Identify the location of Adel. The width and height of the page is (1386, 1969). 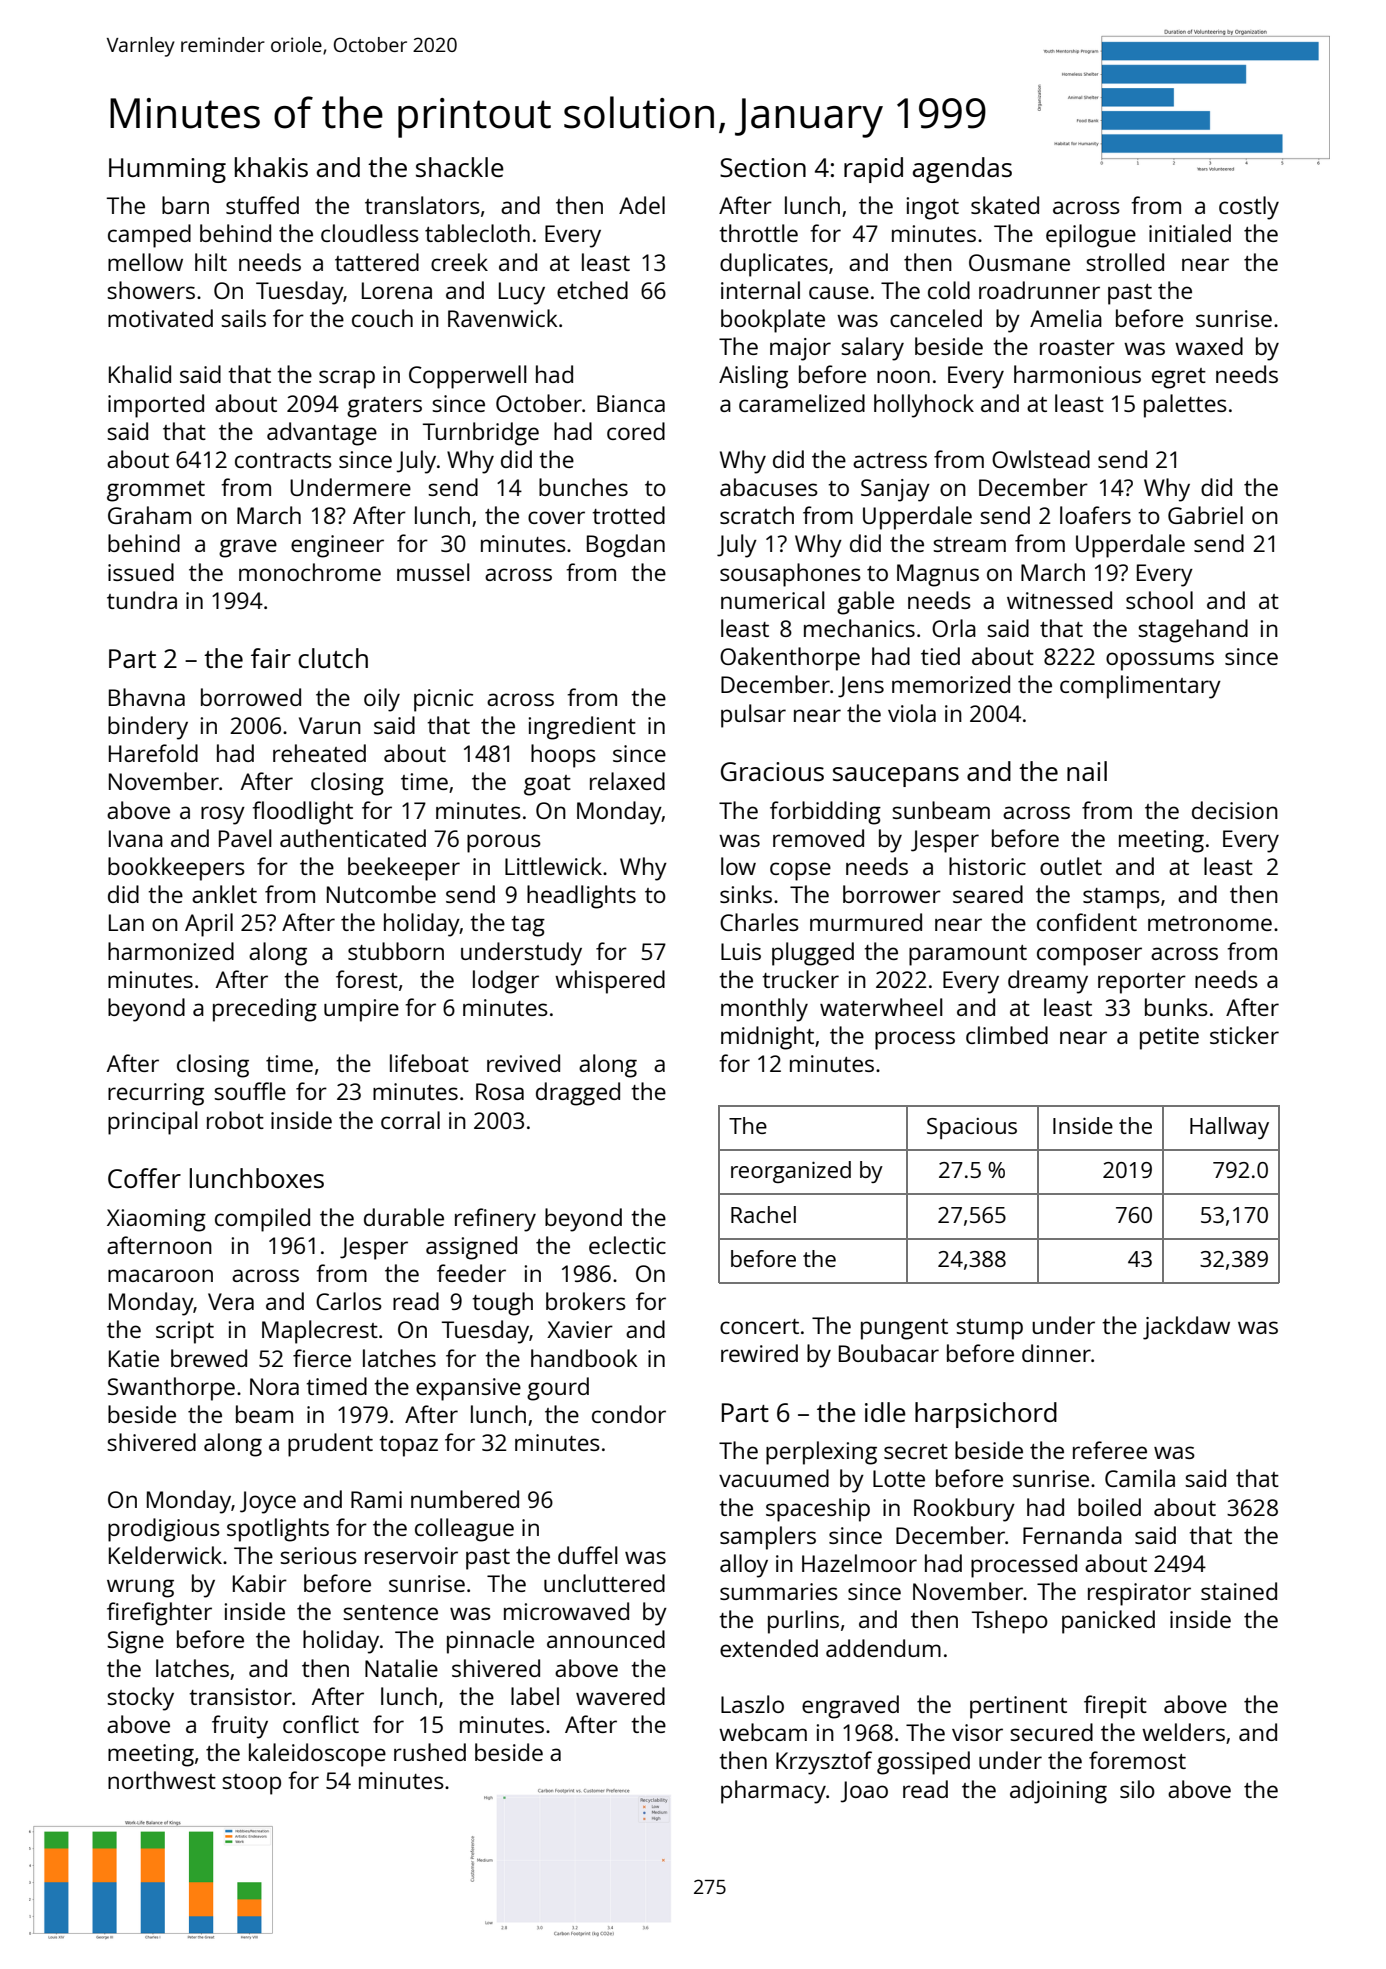
(642, 205).
